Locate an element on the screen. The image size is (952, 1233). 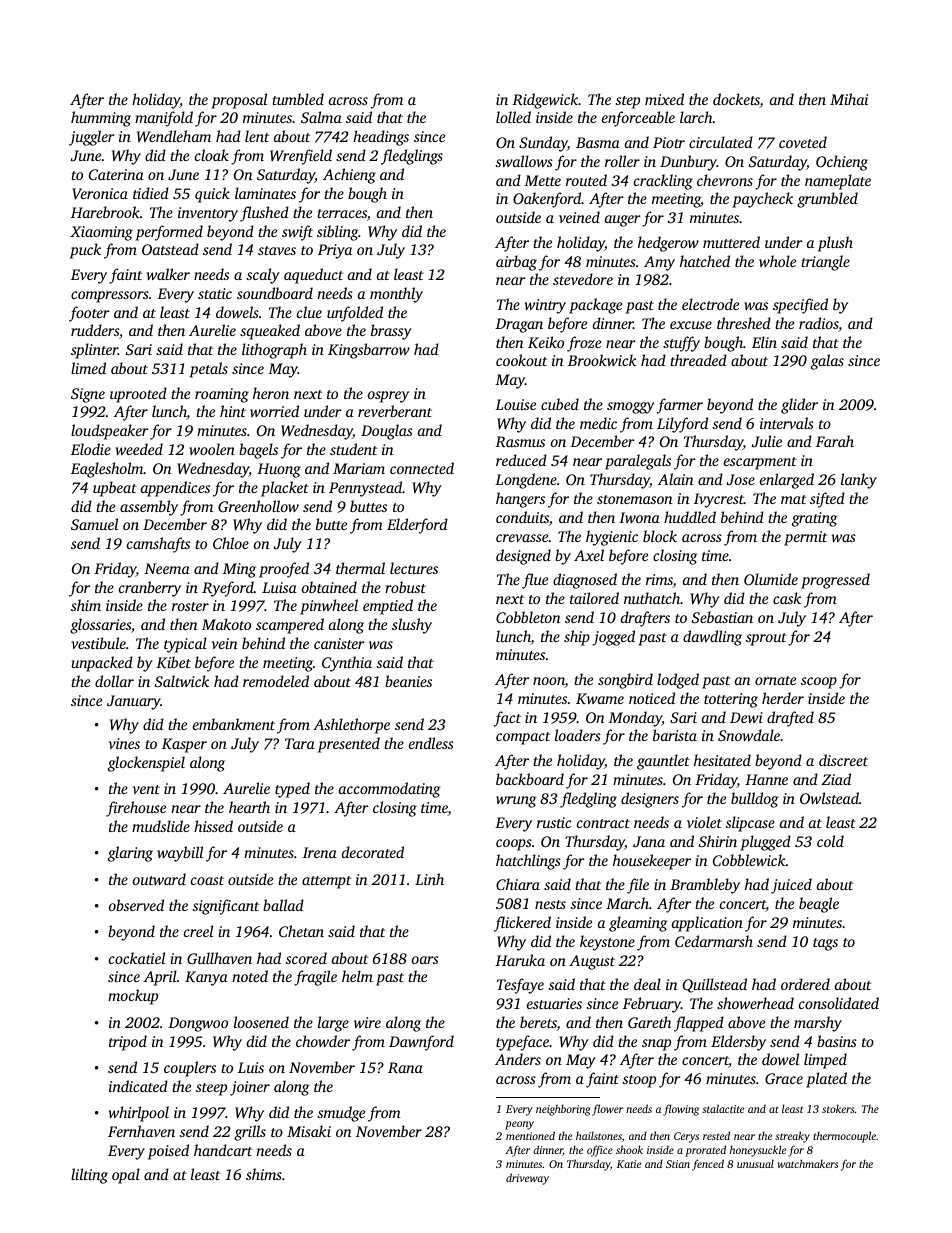
coops is located at coordinates (514, 845).
